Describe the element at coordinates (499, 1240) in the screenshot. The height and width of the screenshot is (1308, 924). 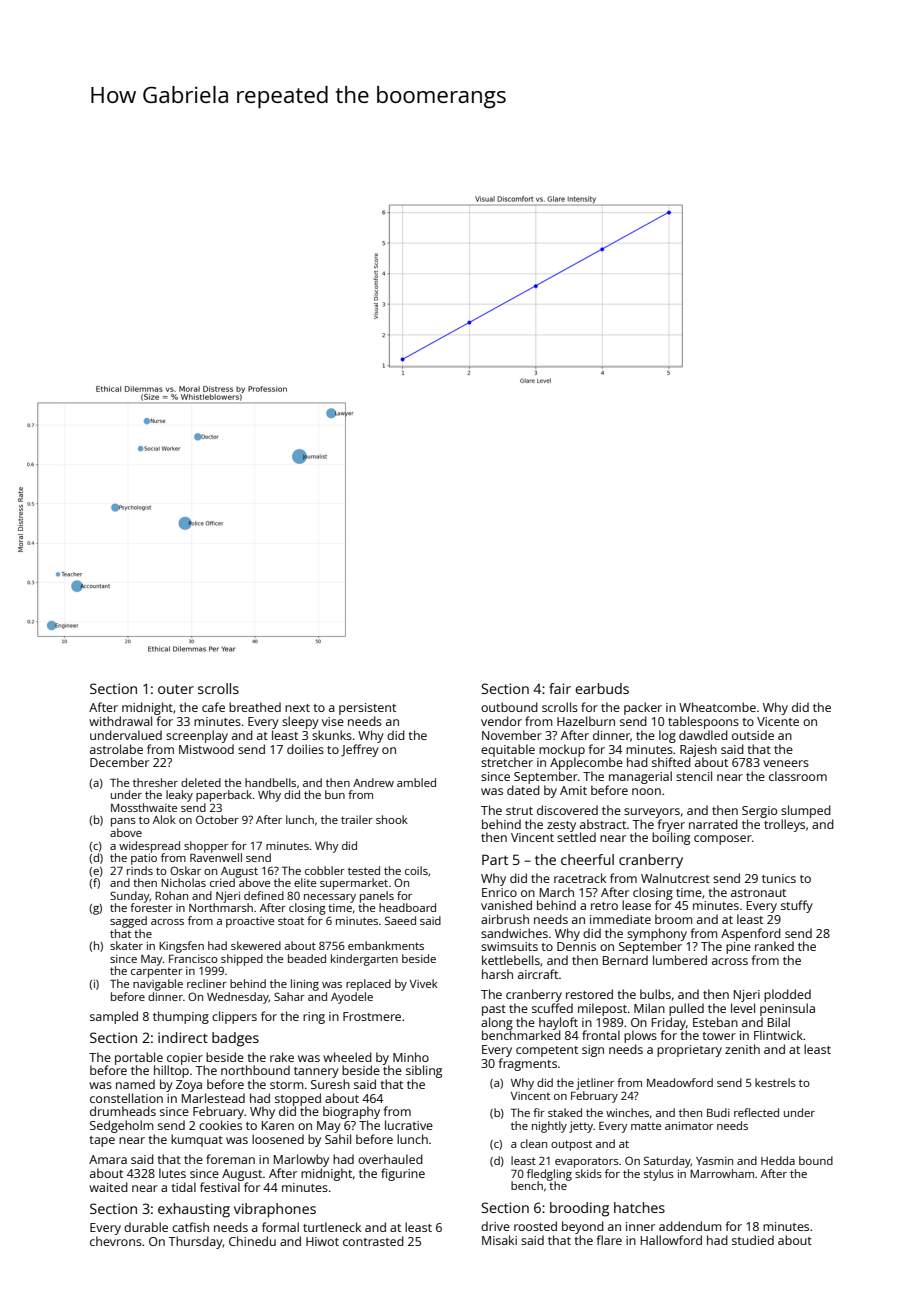
I see `Misaki` at that location.
